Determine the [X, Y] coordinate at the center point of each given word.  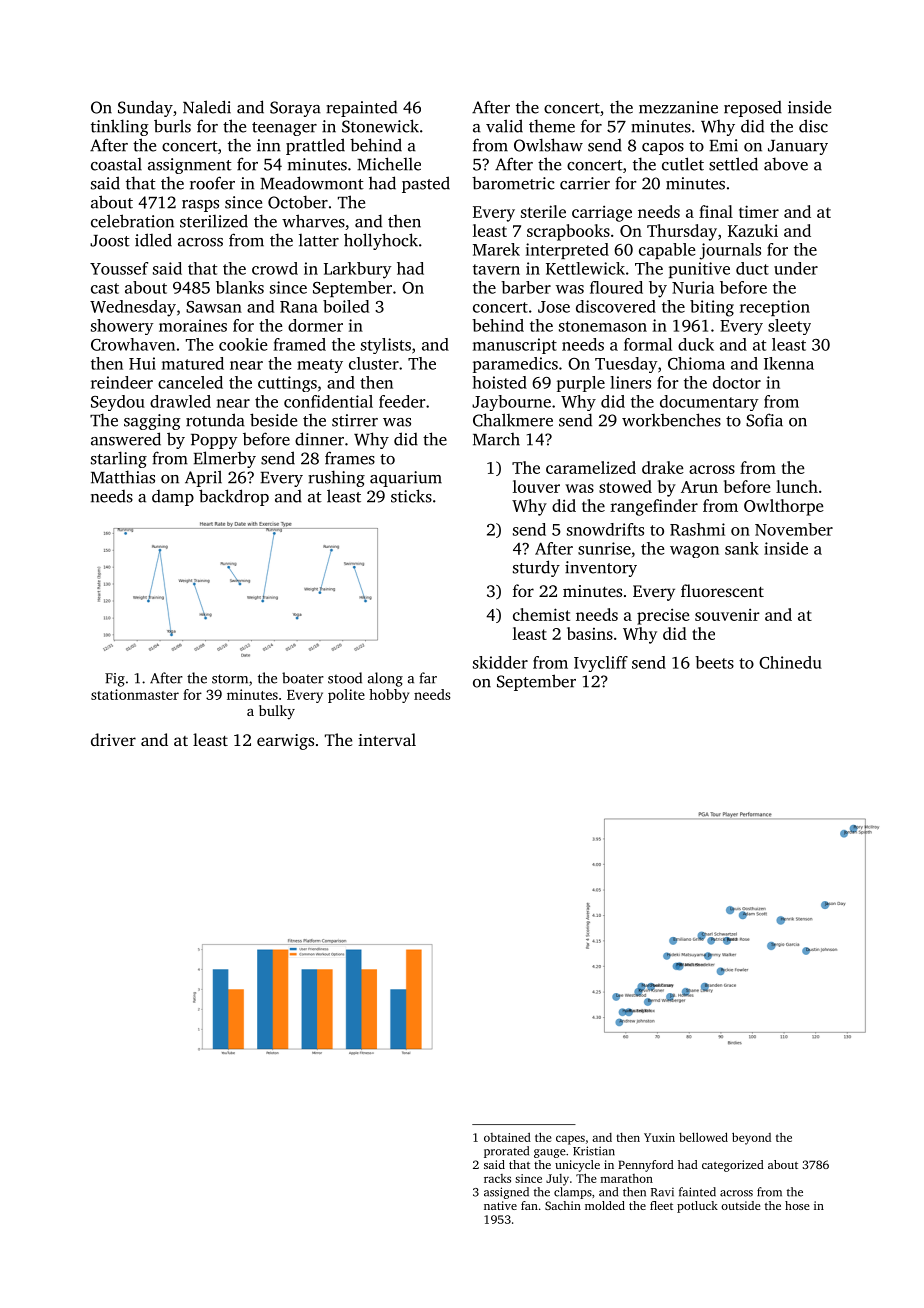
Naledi [207, 107]
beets [714, 662]
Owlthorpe [784, 507]
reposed [753, 109]
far [428, 678]
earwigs [285, 742]
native [500, 1205]
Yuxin [659, 1137]
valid [504, 126]
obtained [507, 1137]
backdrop [234, 497]
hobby [389, 696]
